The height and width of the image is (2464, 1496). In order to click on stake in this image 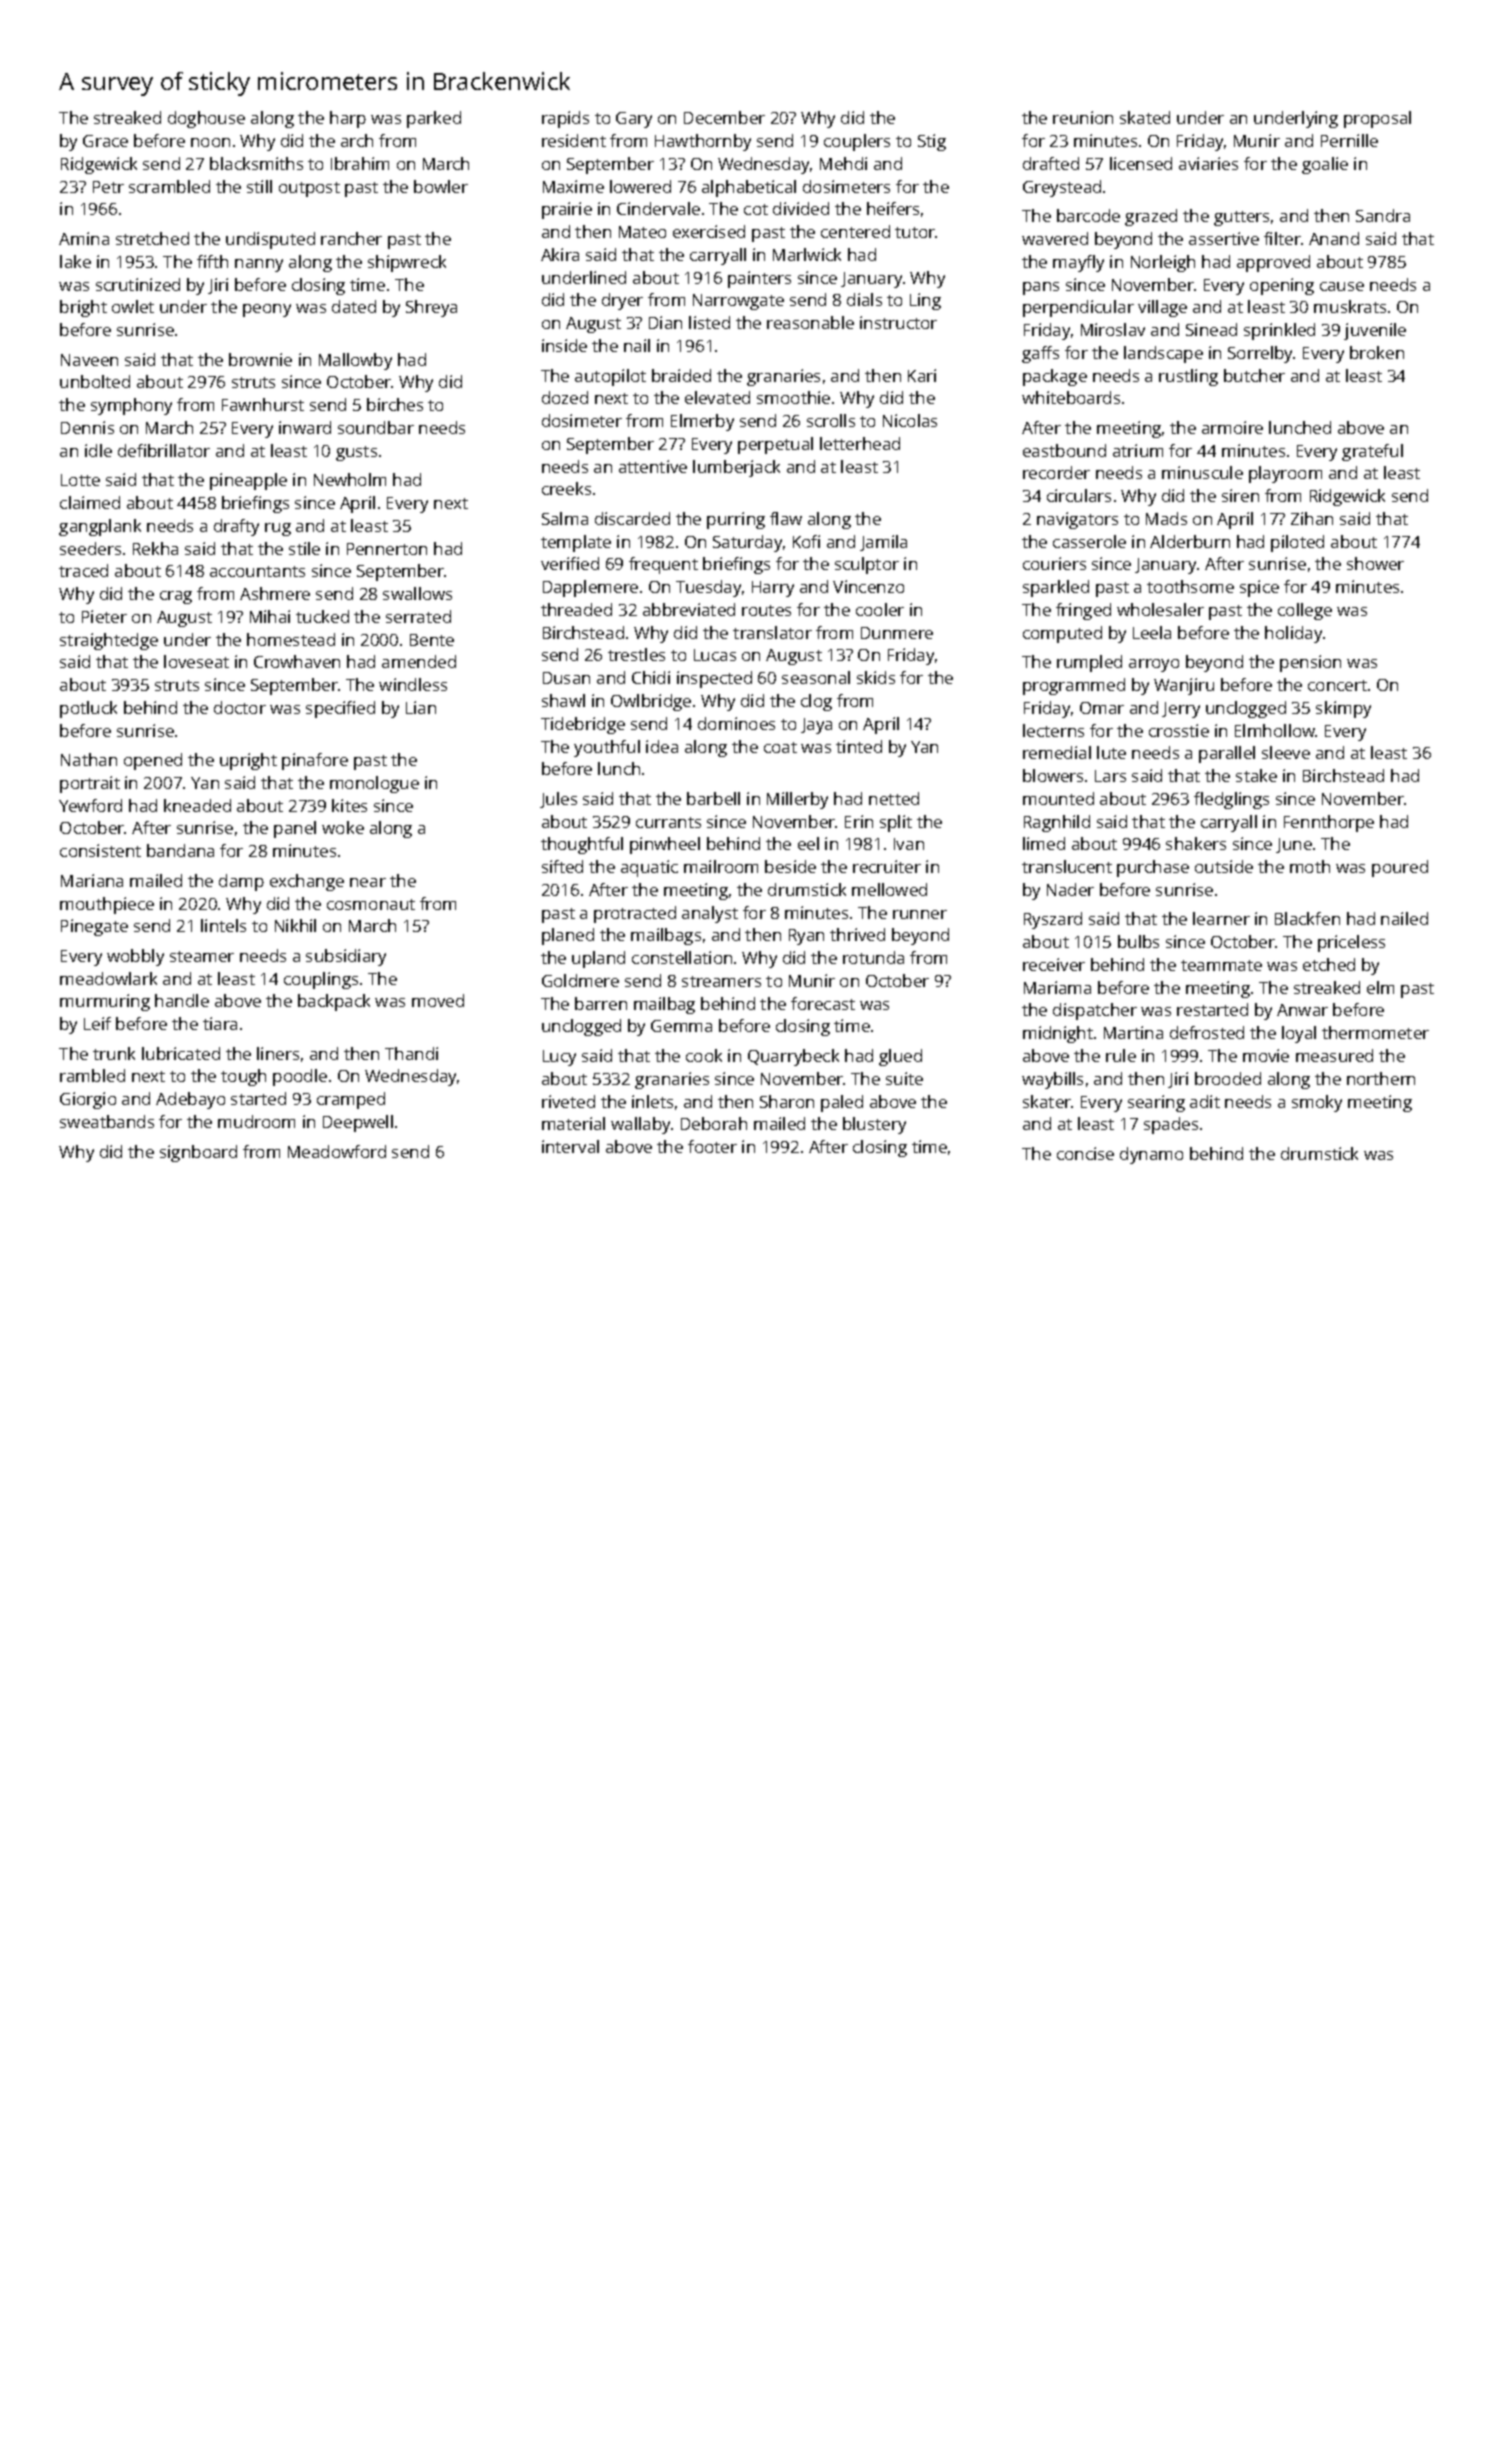, I will do `click(1256, 775)`.
